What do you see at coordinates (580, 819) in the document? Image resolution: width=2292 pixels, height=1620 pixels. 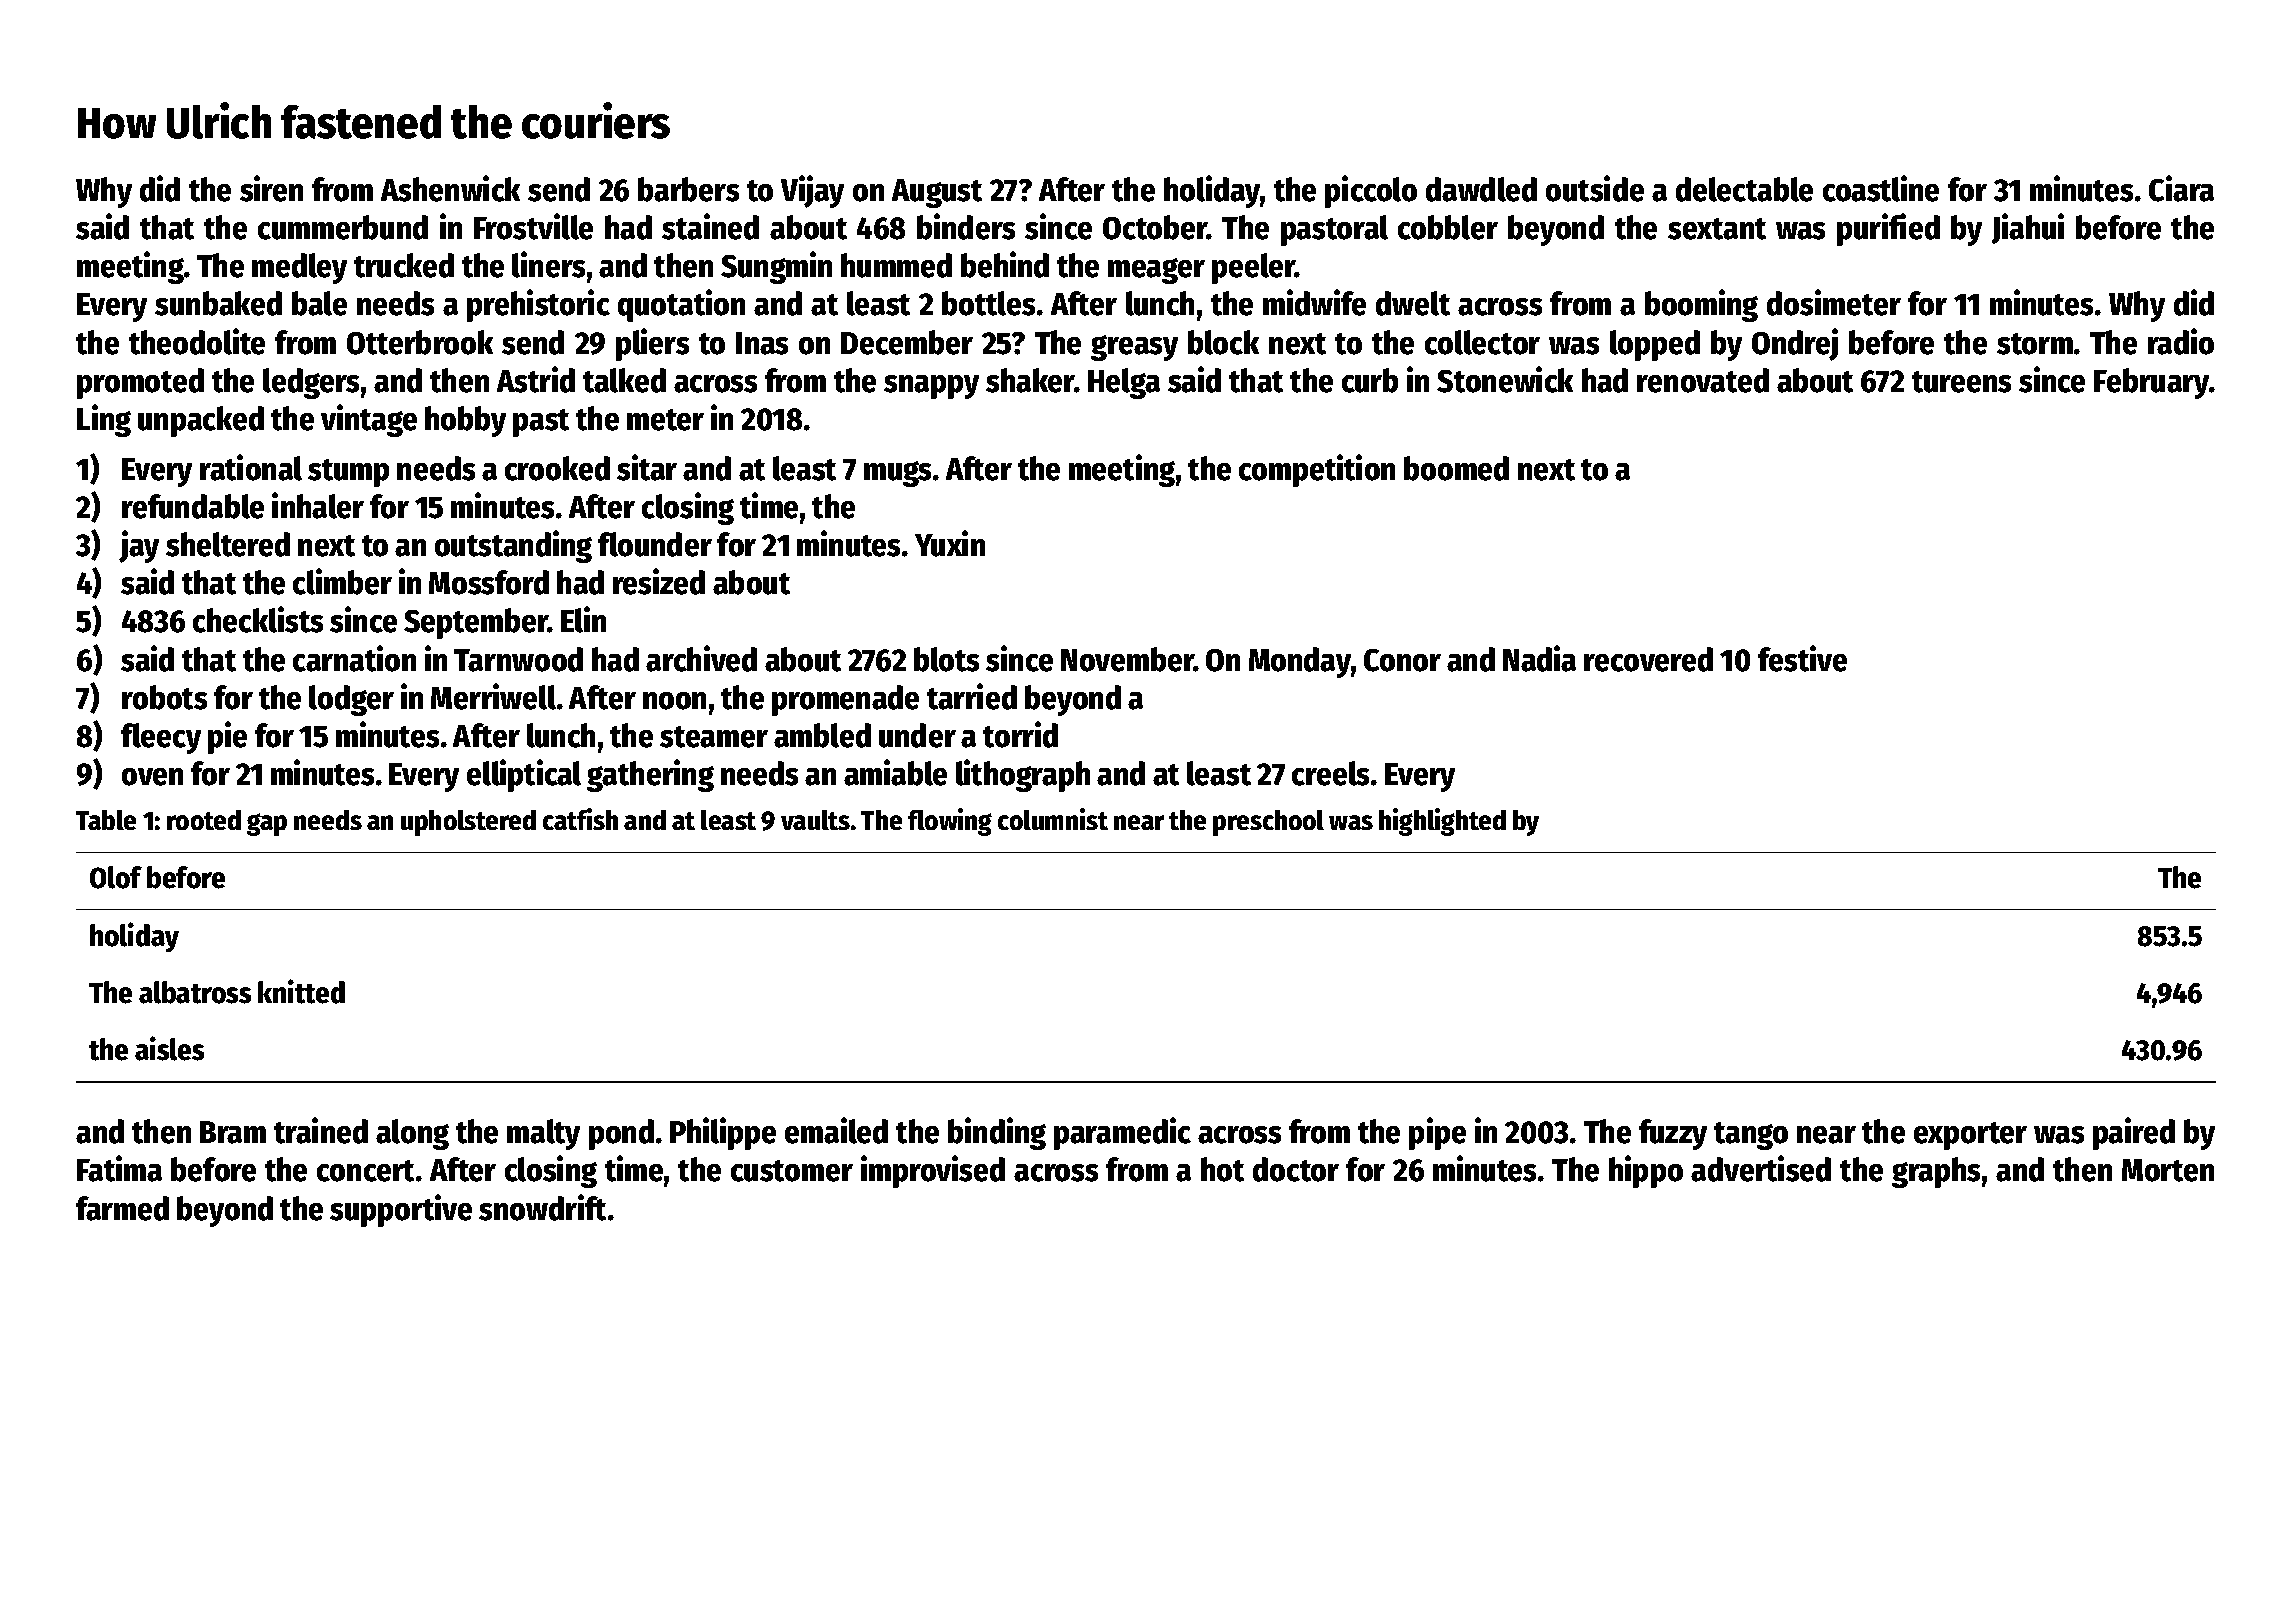 I see `catfish` at bounding box center [580, 819].
